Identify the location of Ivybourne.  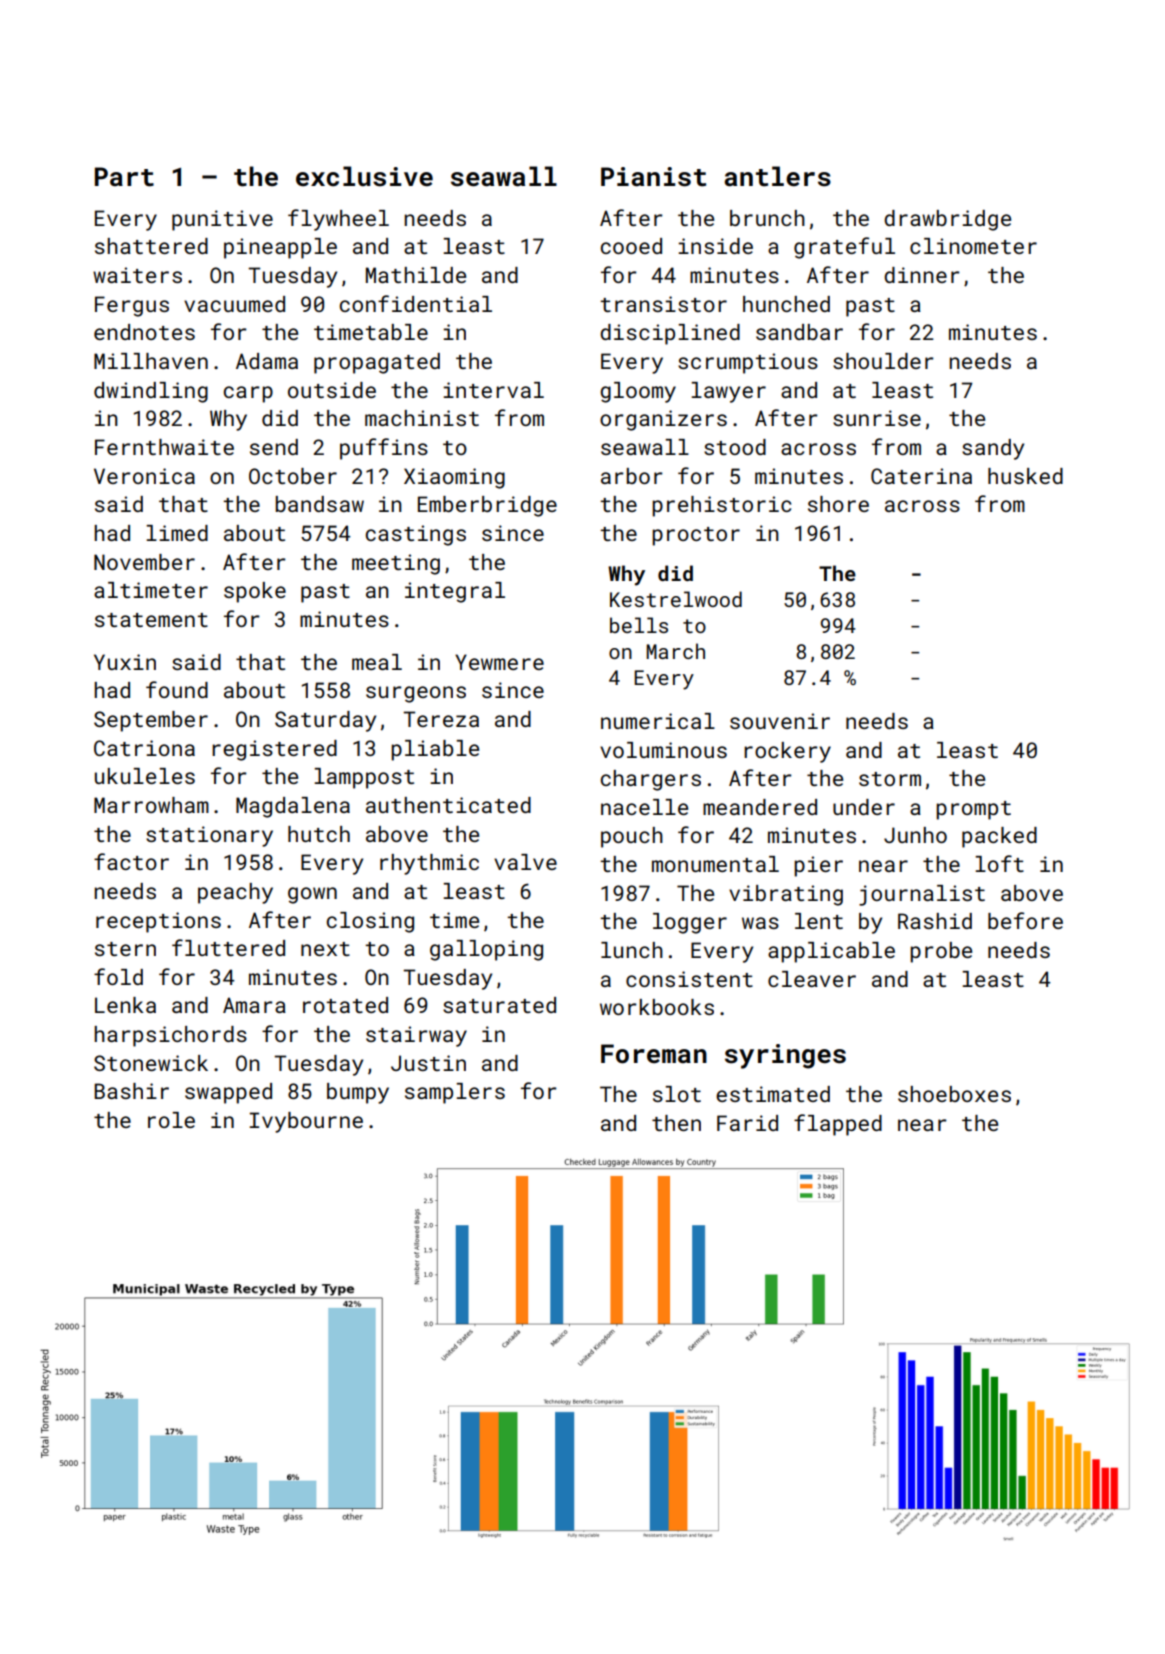
(306, 1122).
